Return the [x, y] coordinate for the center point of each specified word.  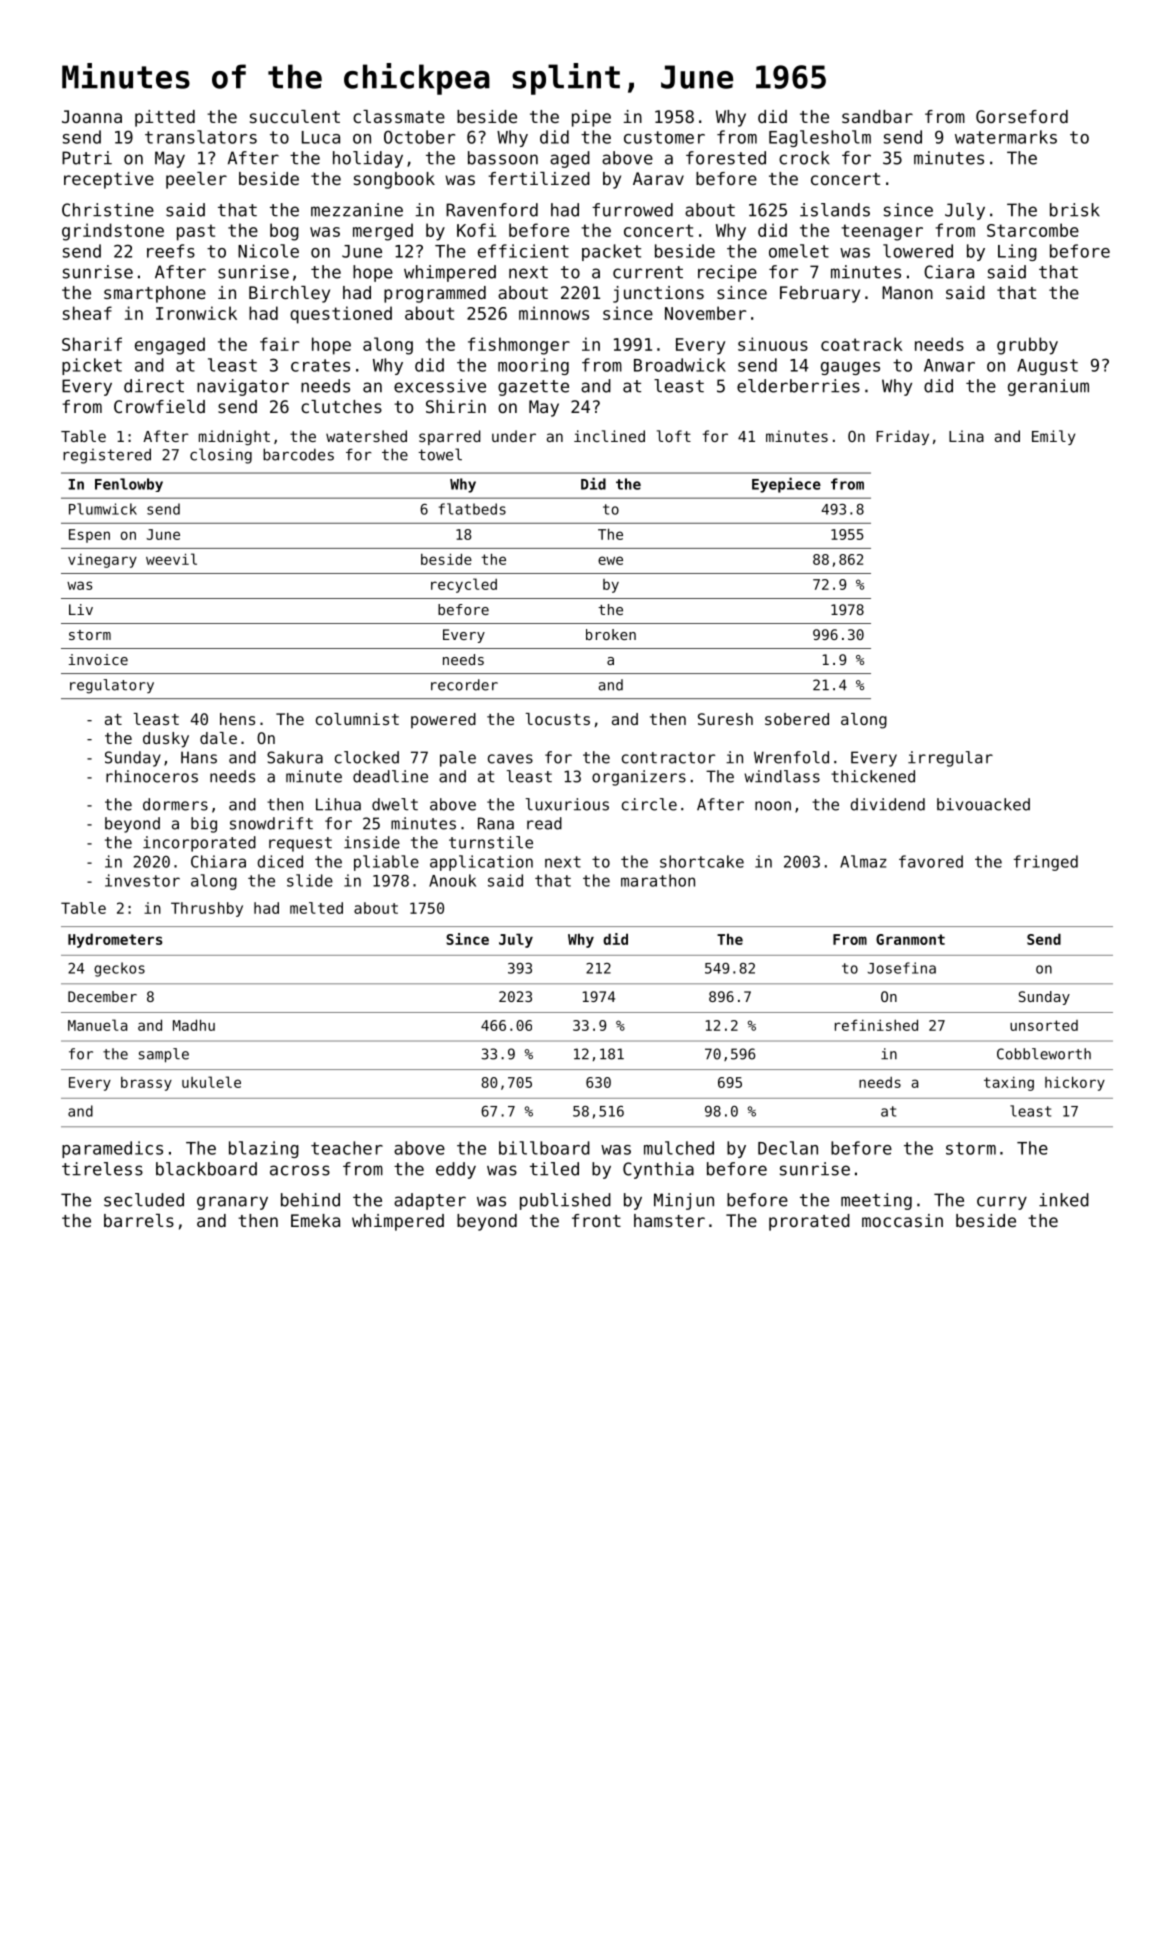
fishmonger [519, 346]
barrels [139, 1220]
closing [221, 456]
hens [237, 719]
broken [611, 634]
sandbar [877, 116]
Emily [1053, 437]
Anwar [949, 365]
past [196, 232]
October [419, 137]
